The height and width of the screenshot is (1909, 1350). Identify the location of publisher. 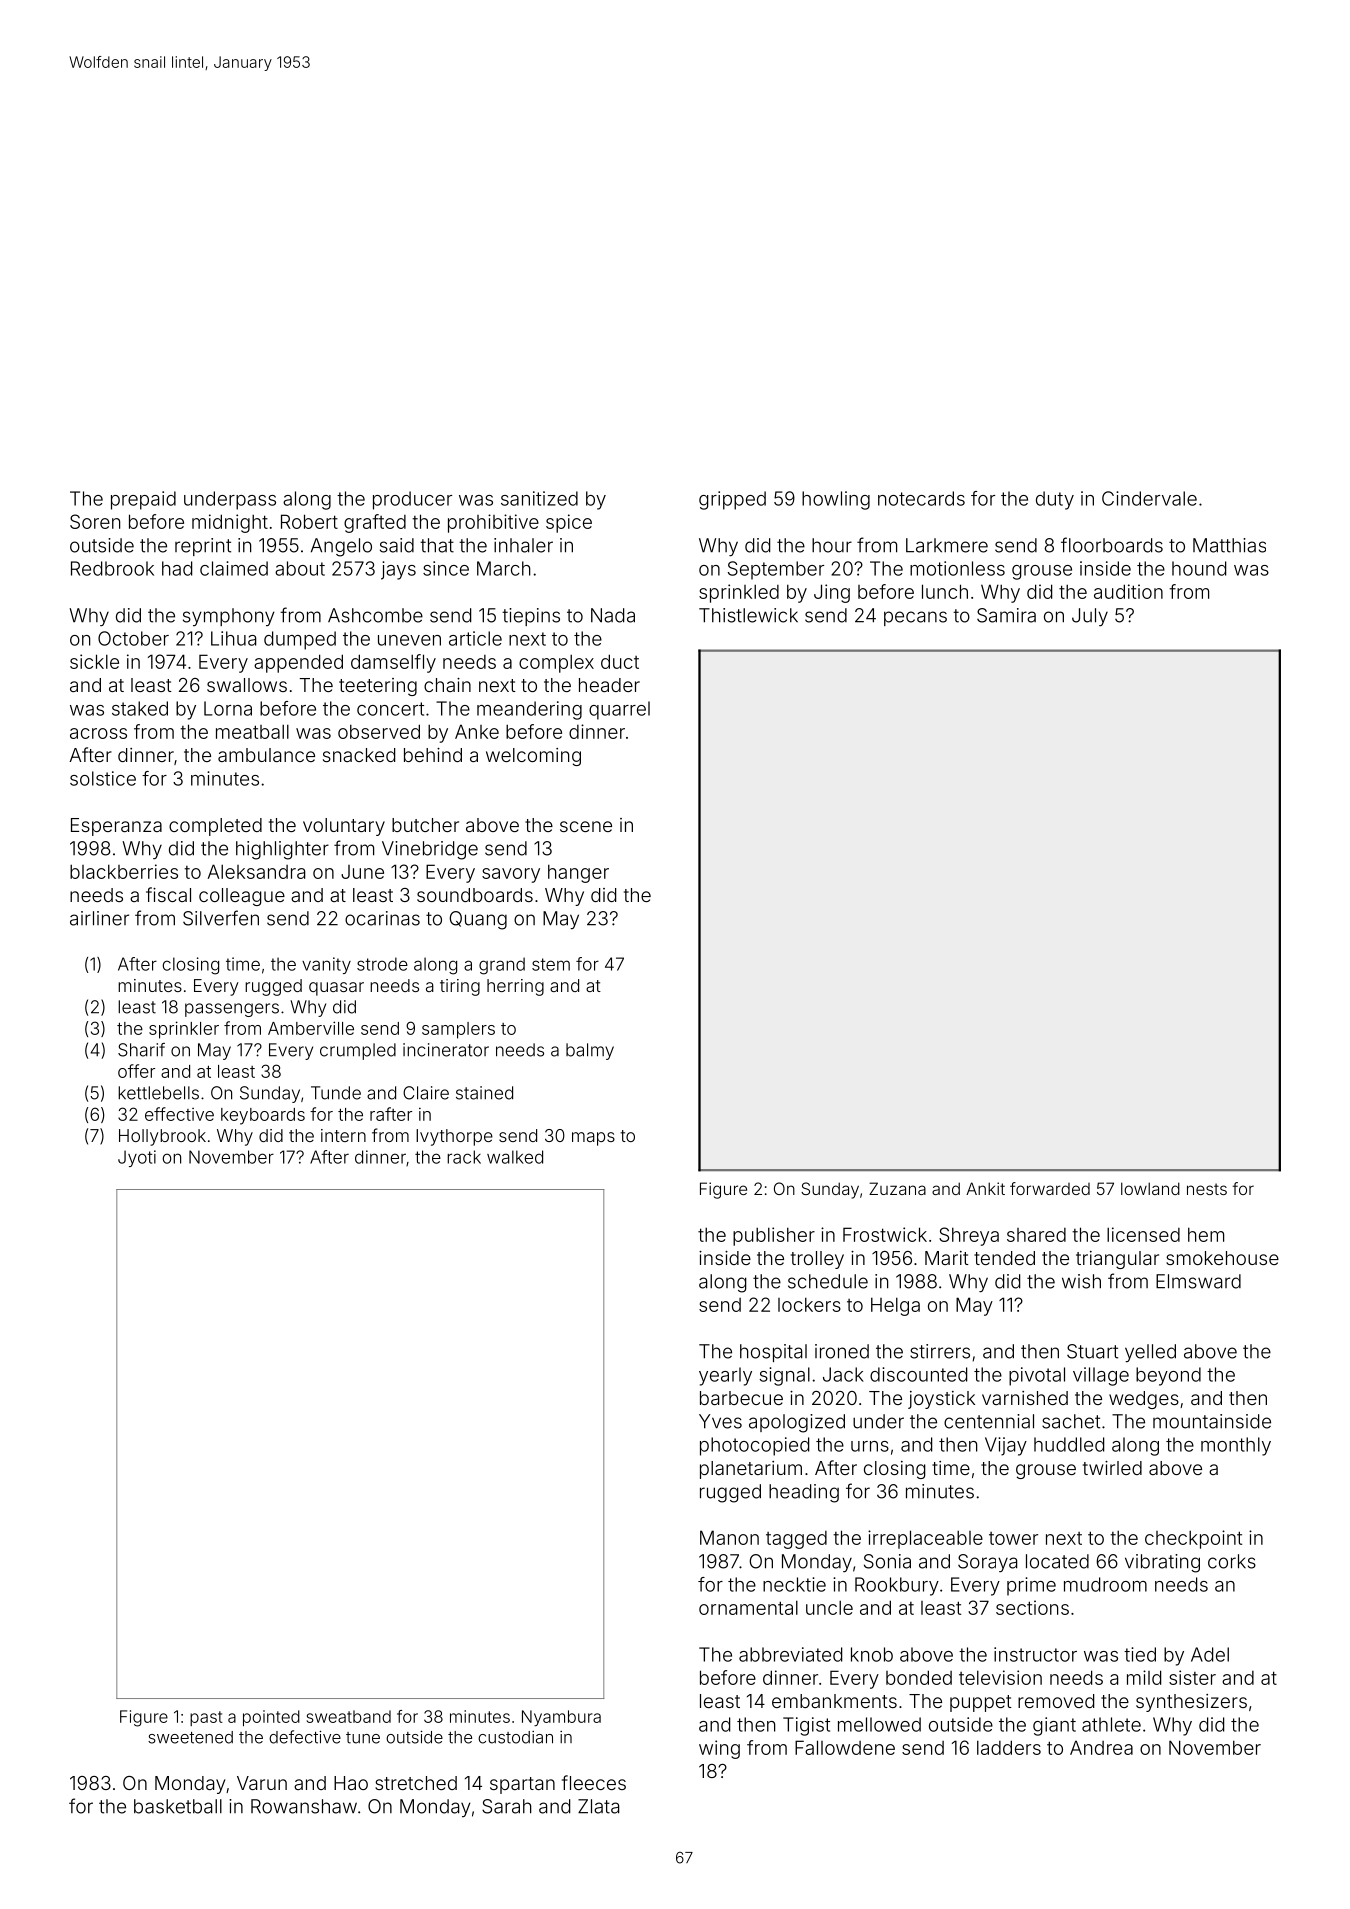
(774, 1236).
